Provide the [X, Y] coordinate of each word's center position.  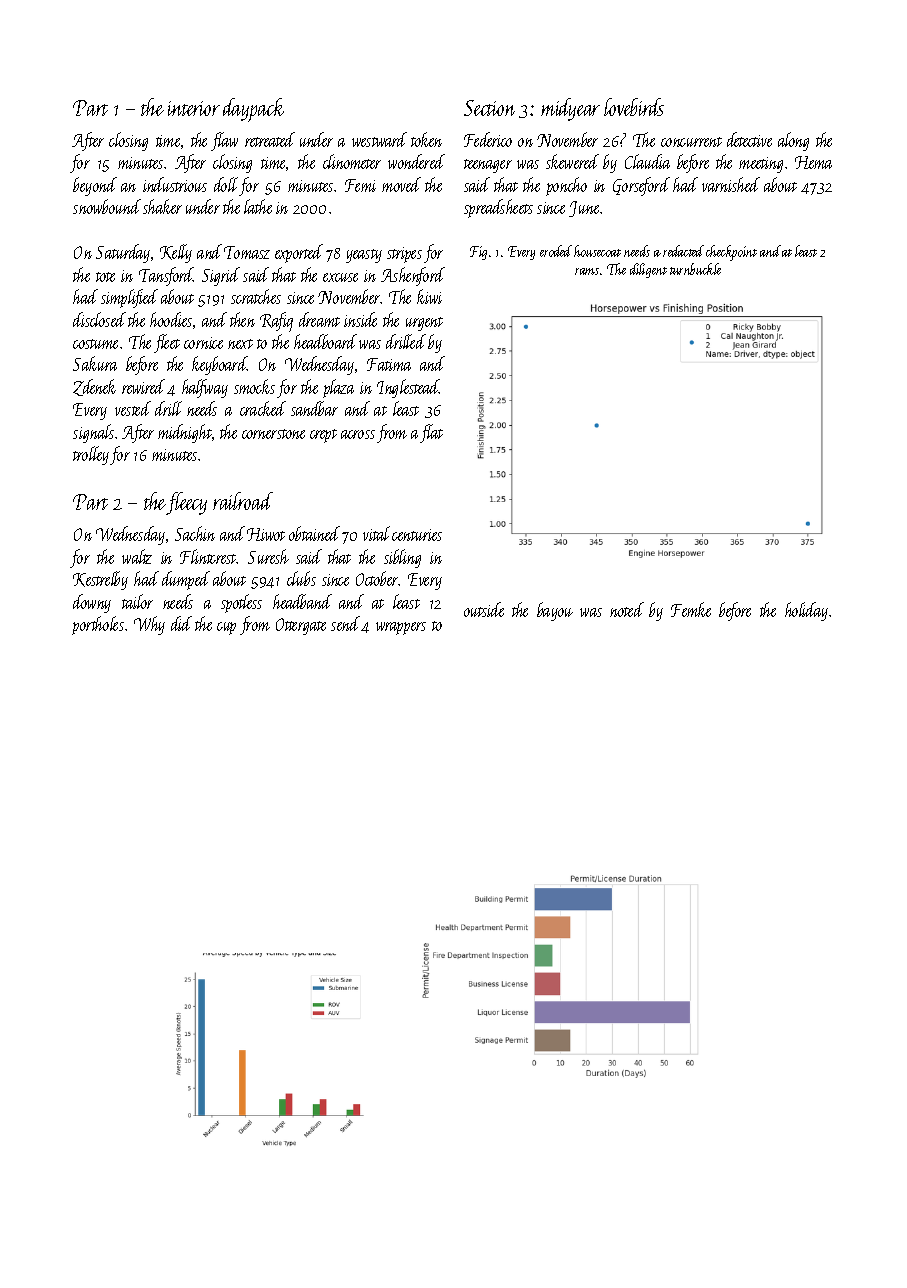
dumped [186, 580]
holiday [806, 611]
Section [489, 108]
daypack [253, 110]
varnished [731, 184]
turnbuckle [695, 269]
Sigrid [221, 276]
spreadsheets [498, 208]
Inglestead [408, 388]
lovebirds [634, 107]
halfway [205, 388]
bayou [555, 611]
